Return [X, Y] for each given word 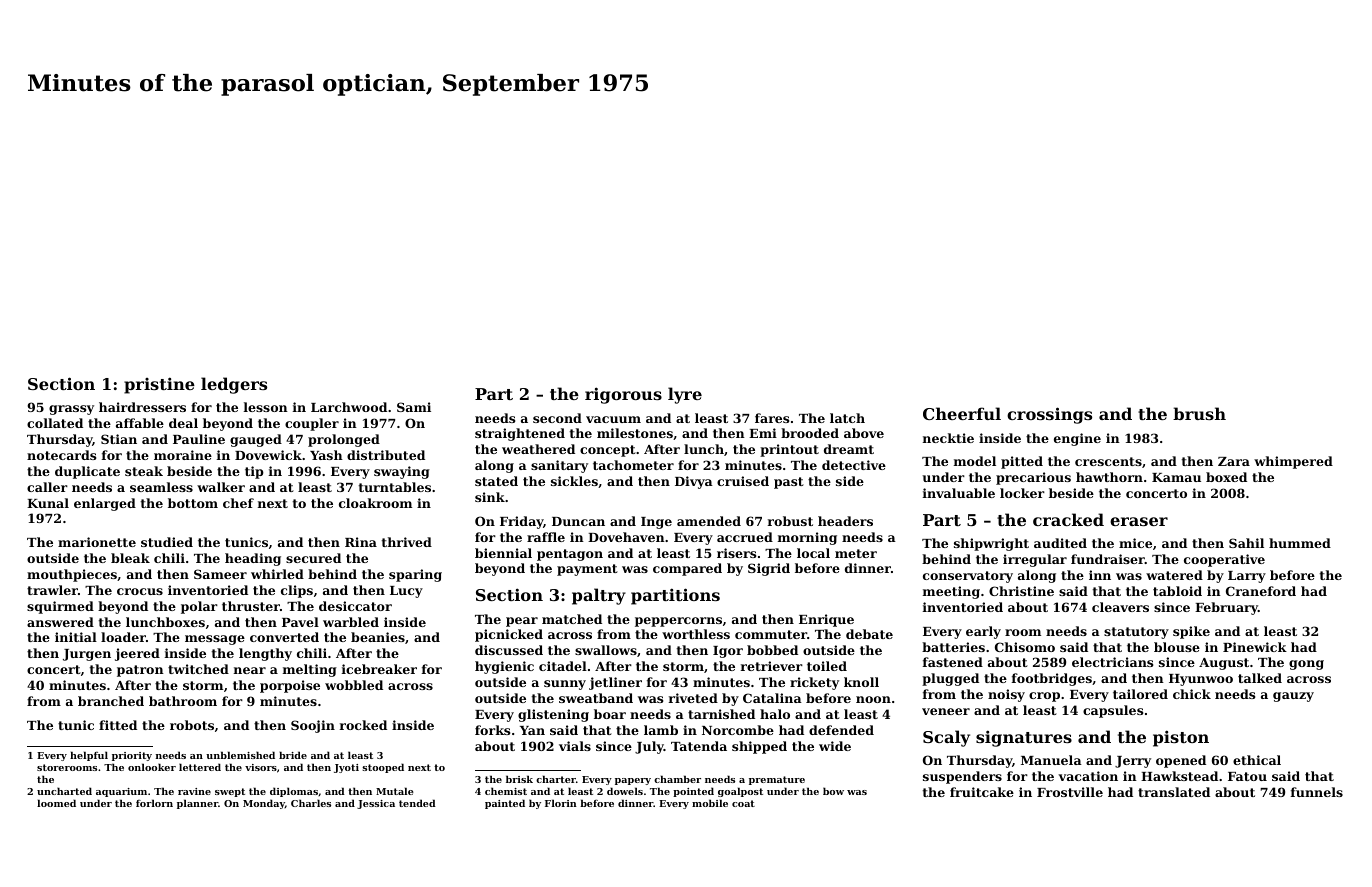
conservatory [968, 577]
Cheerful [962, 413]
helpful [89, 756]
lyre [685, 395]
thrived [407, 542]
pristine [159, 385]
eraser [1139, 521]
